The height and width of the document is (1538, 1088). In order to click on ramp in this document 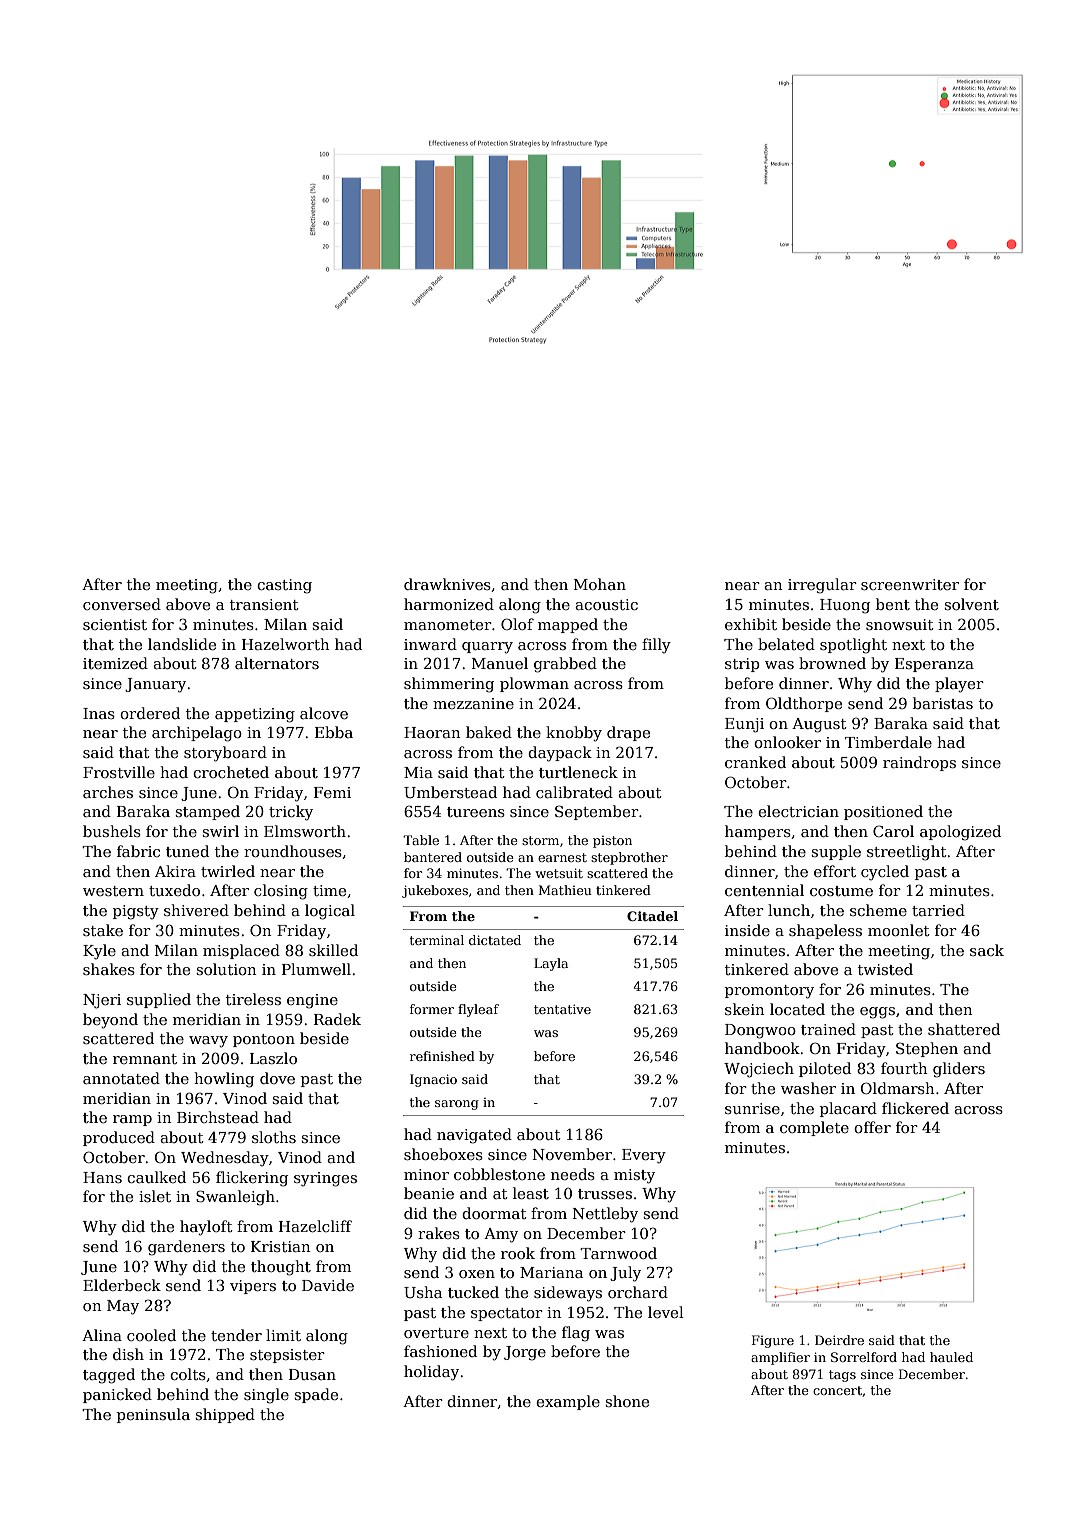, I will do `click(132, 1120)`.
